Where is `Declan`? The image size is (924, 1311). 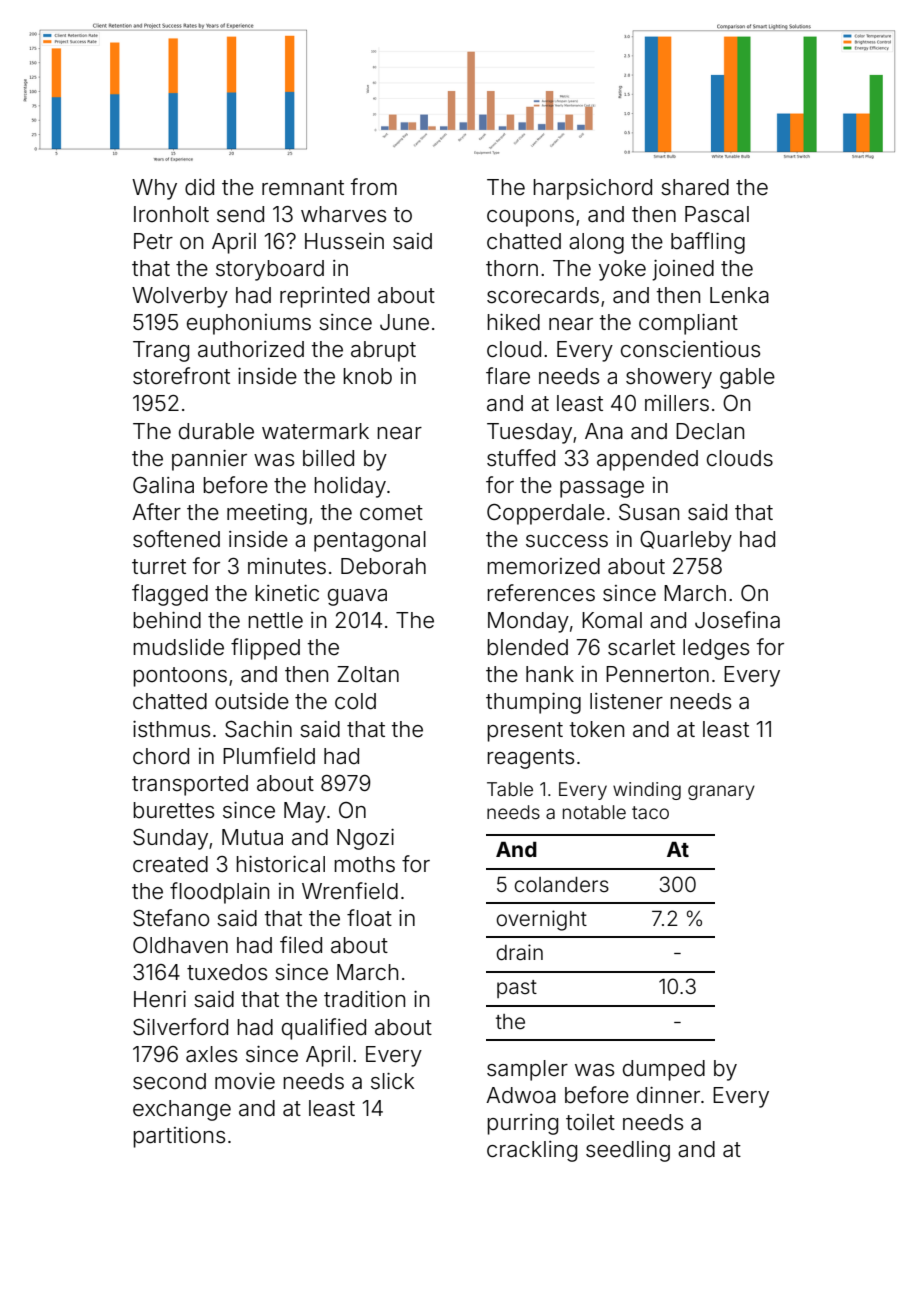 Declan is located at coordinates (710, 431).
